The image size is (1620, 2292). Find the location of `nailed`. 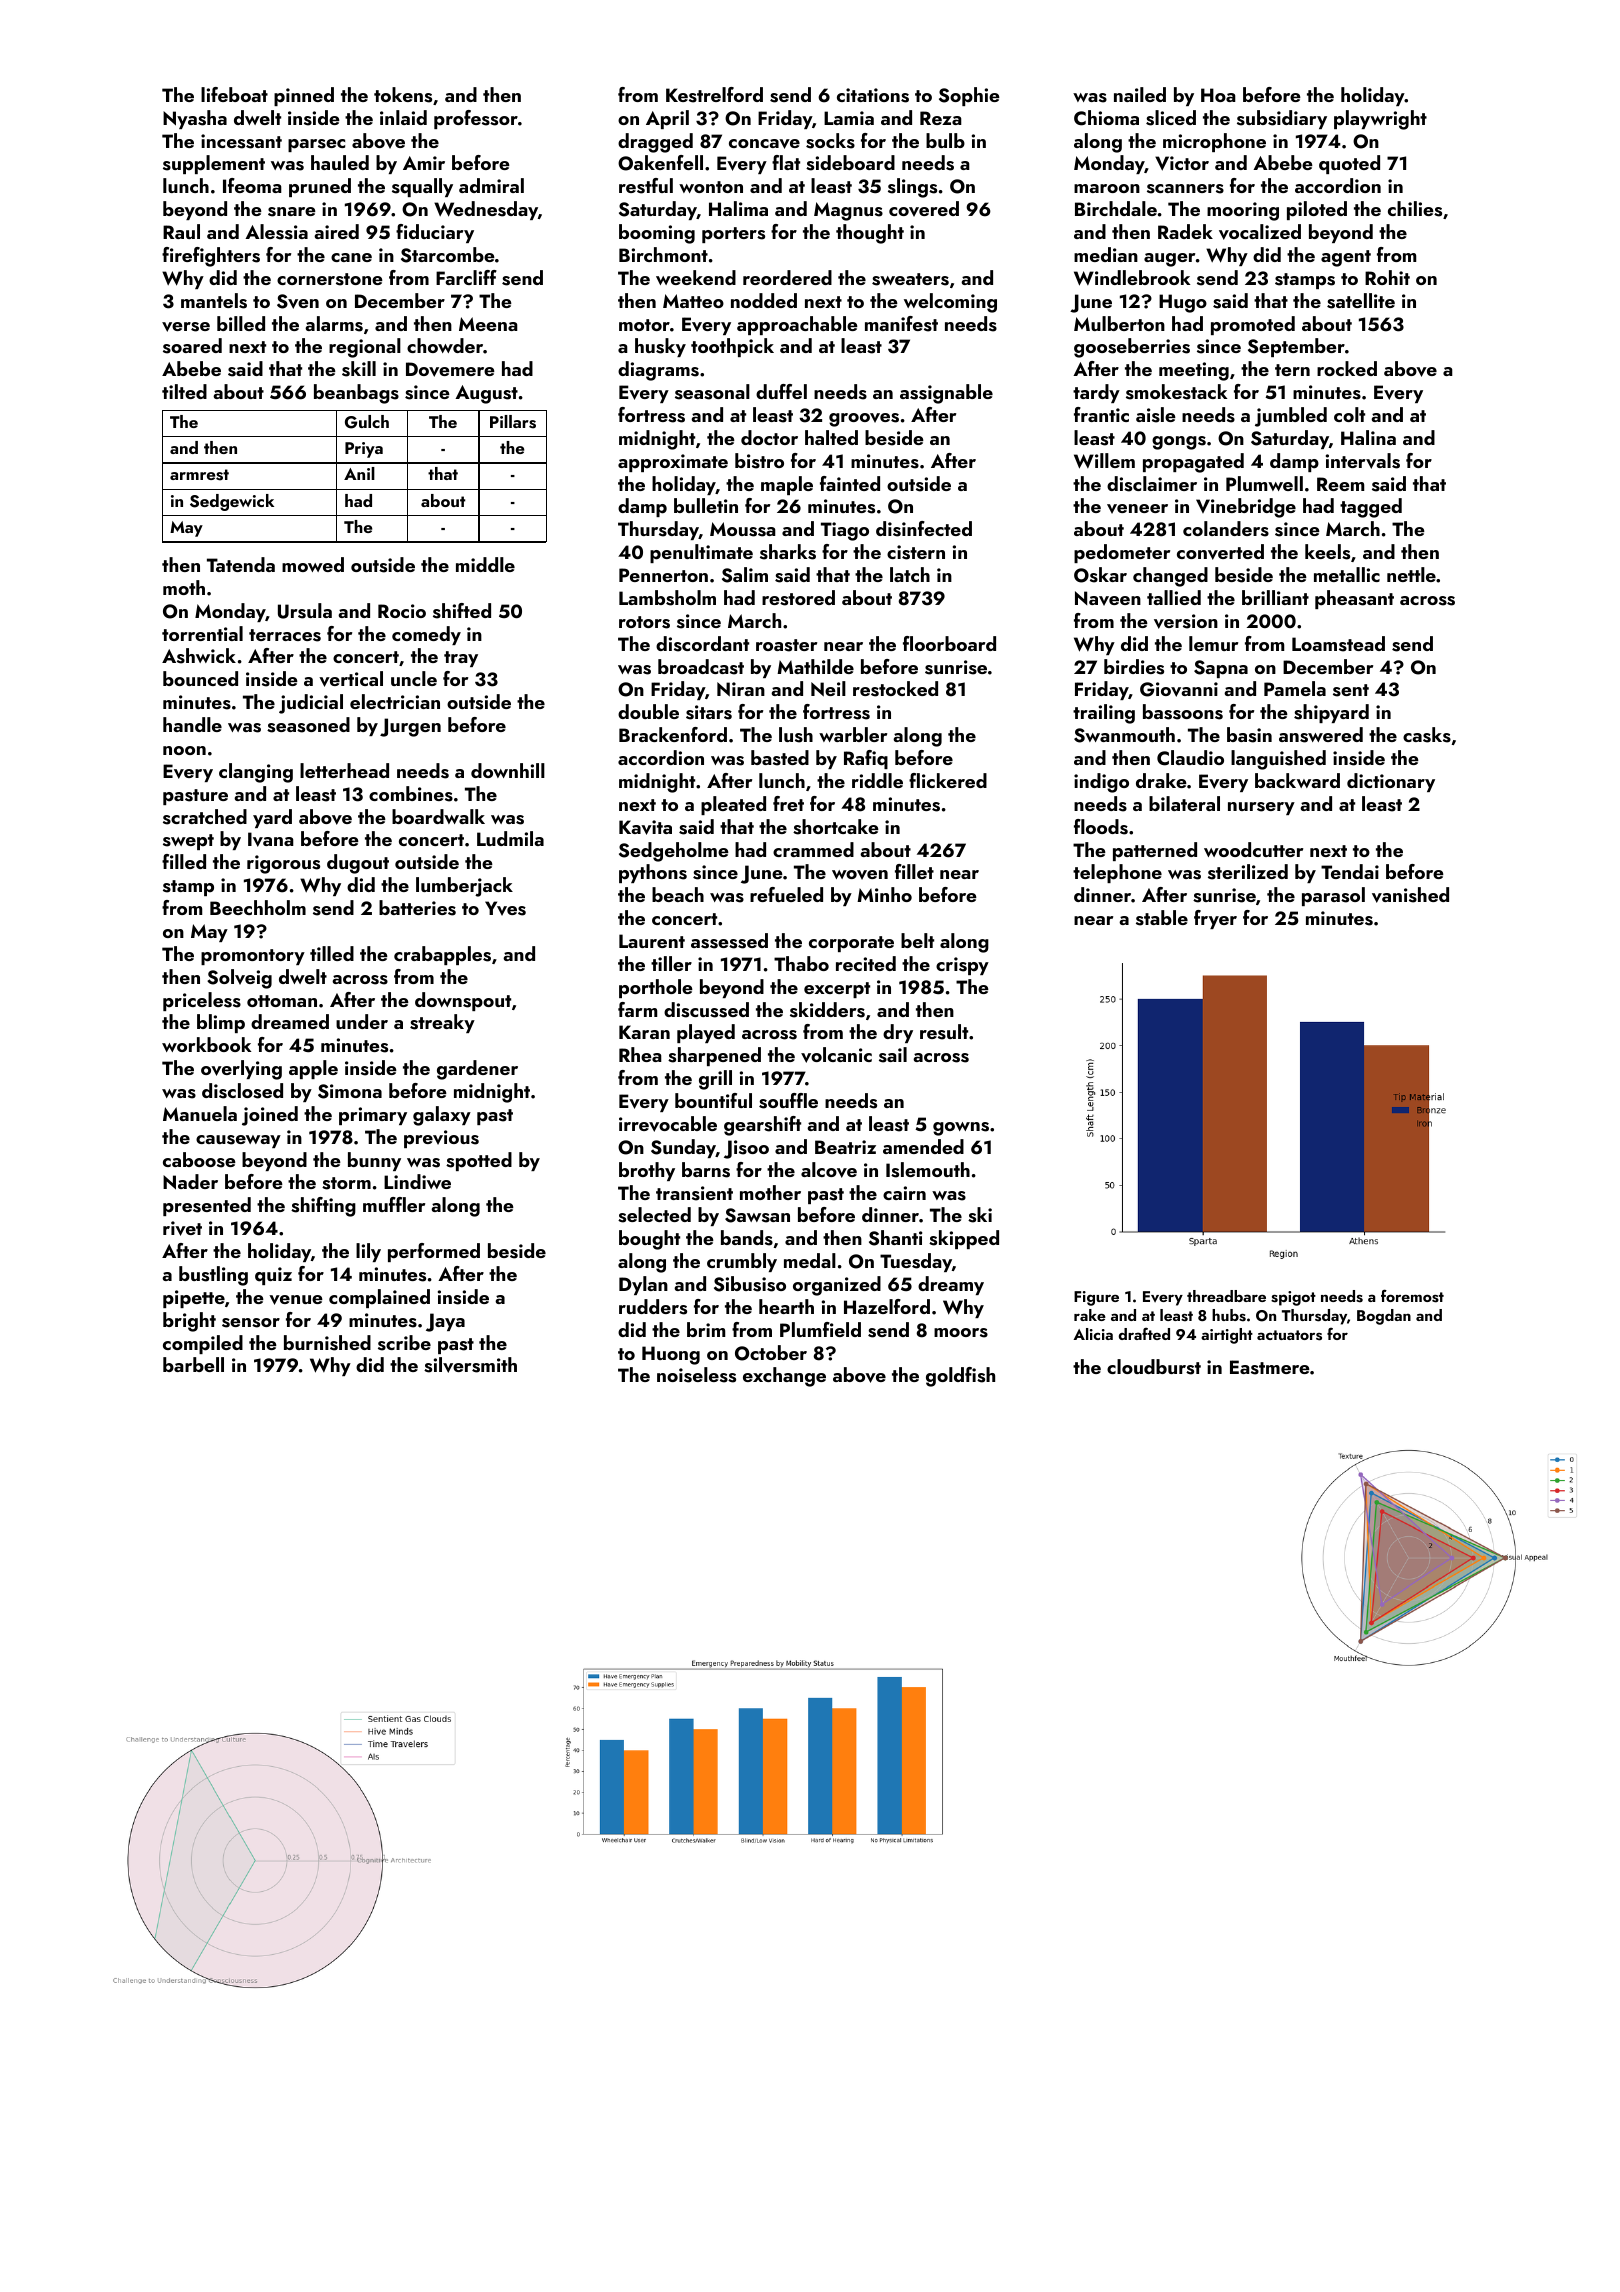

nailed is located at coordinates (1140, 94).
